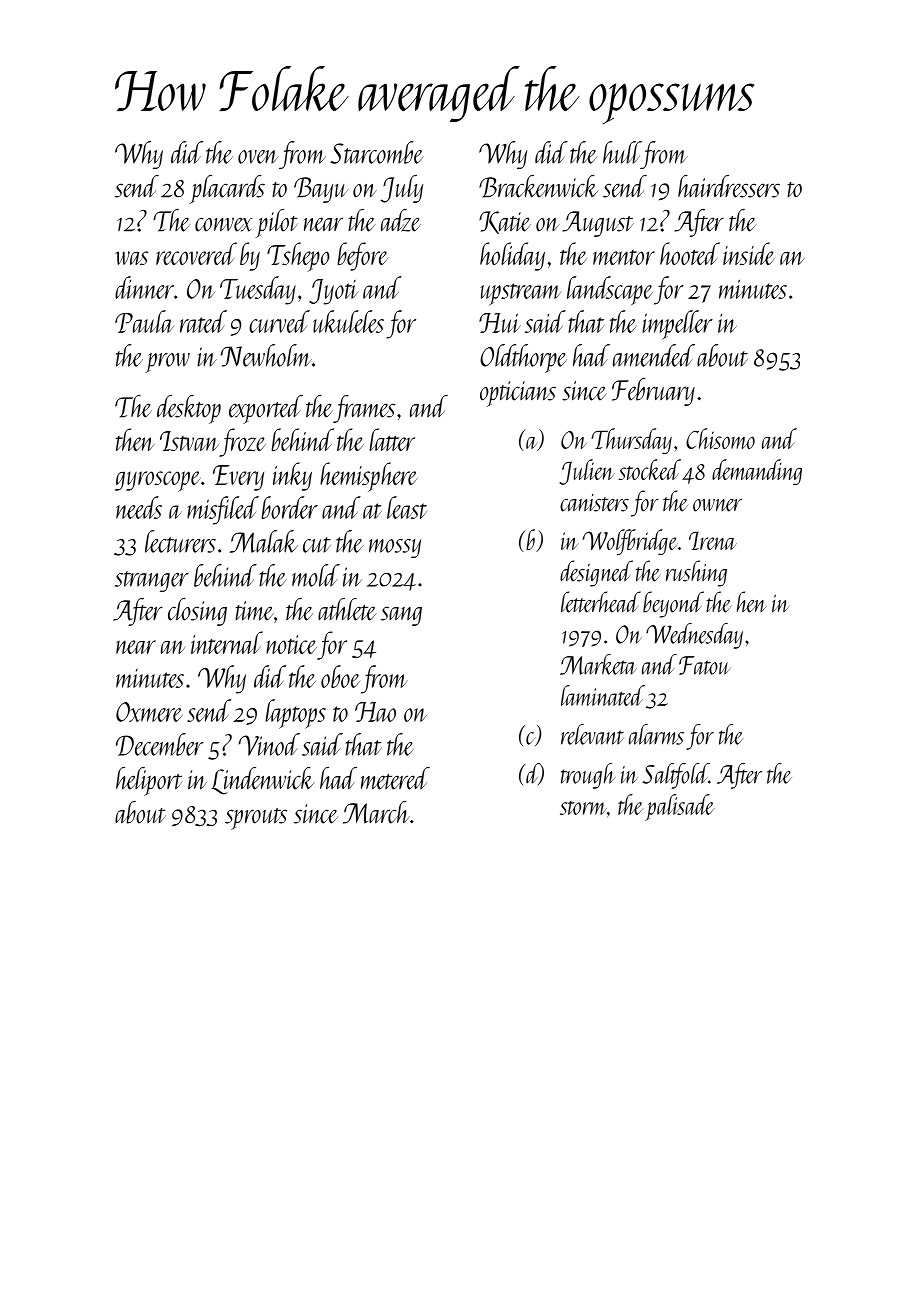 Image resolution: width=924 pixels, height=1311 pixels. I want to click on then, so click(135, 439).
